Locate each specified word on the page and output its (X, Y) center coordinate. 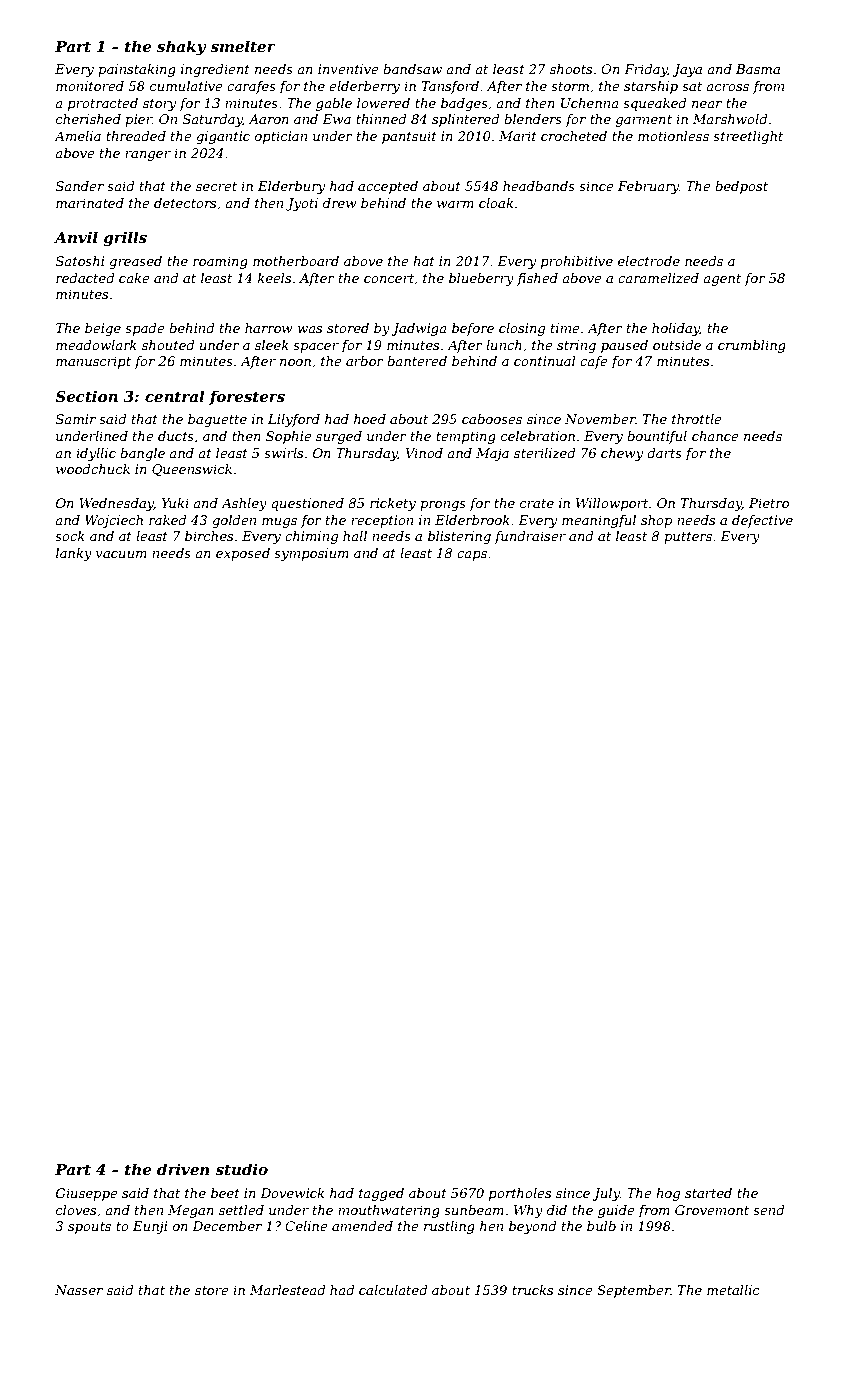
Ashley (244, 504)
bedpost (741, 187)
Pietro (769, 503)
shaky (181, 48)
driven (183, 1169)
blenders (533, 119)
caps (472, 556)
